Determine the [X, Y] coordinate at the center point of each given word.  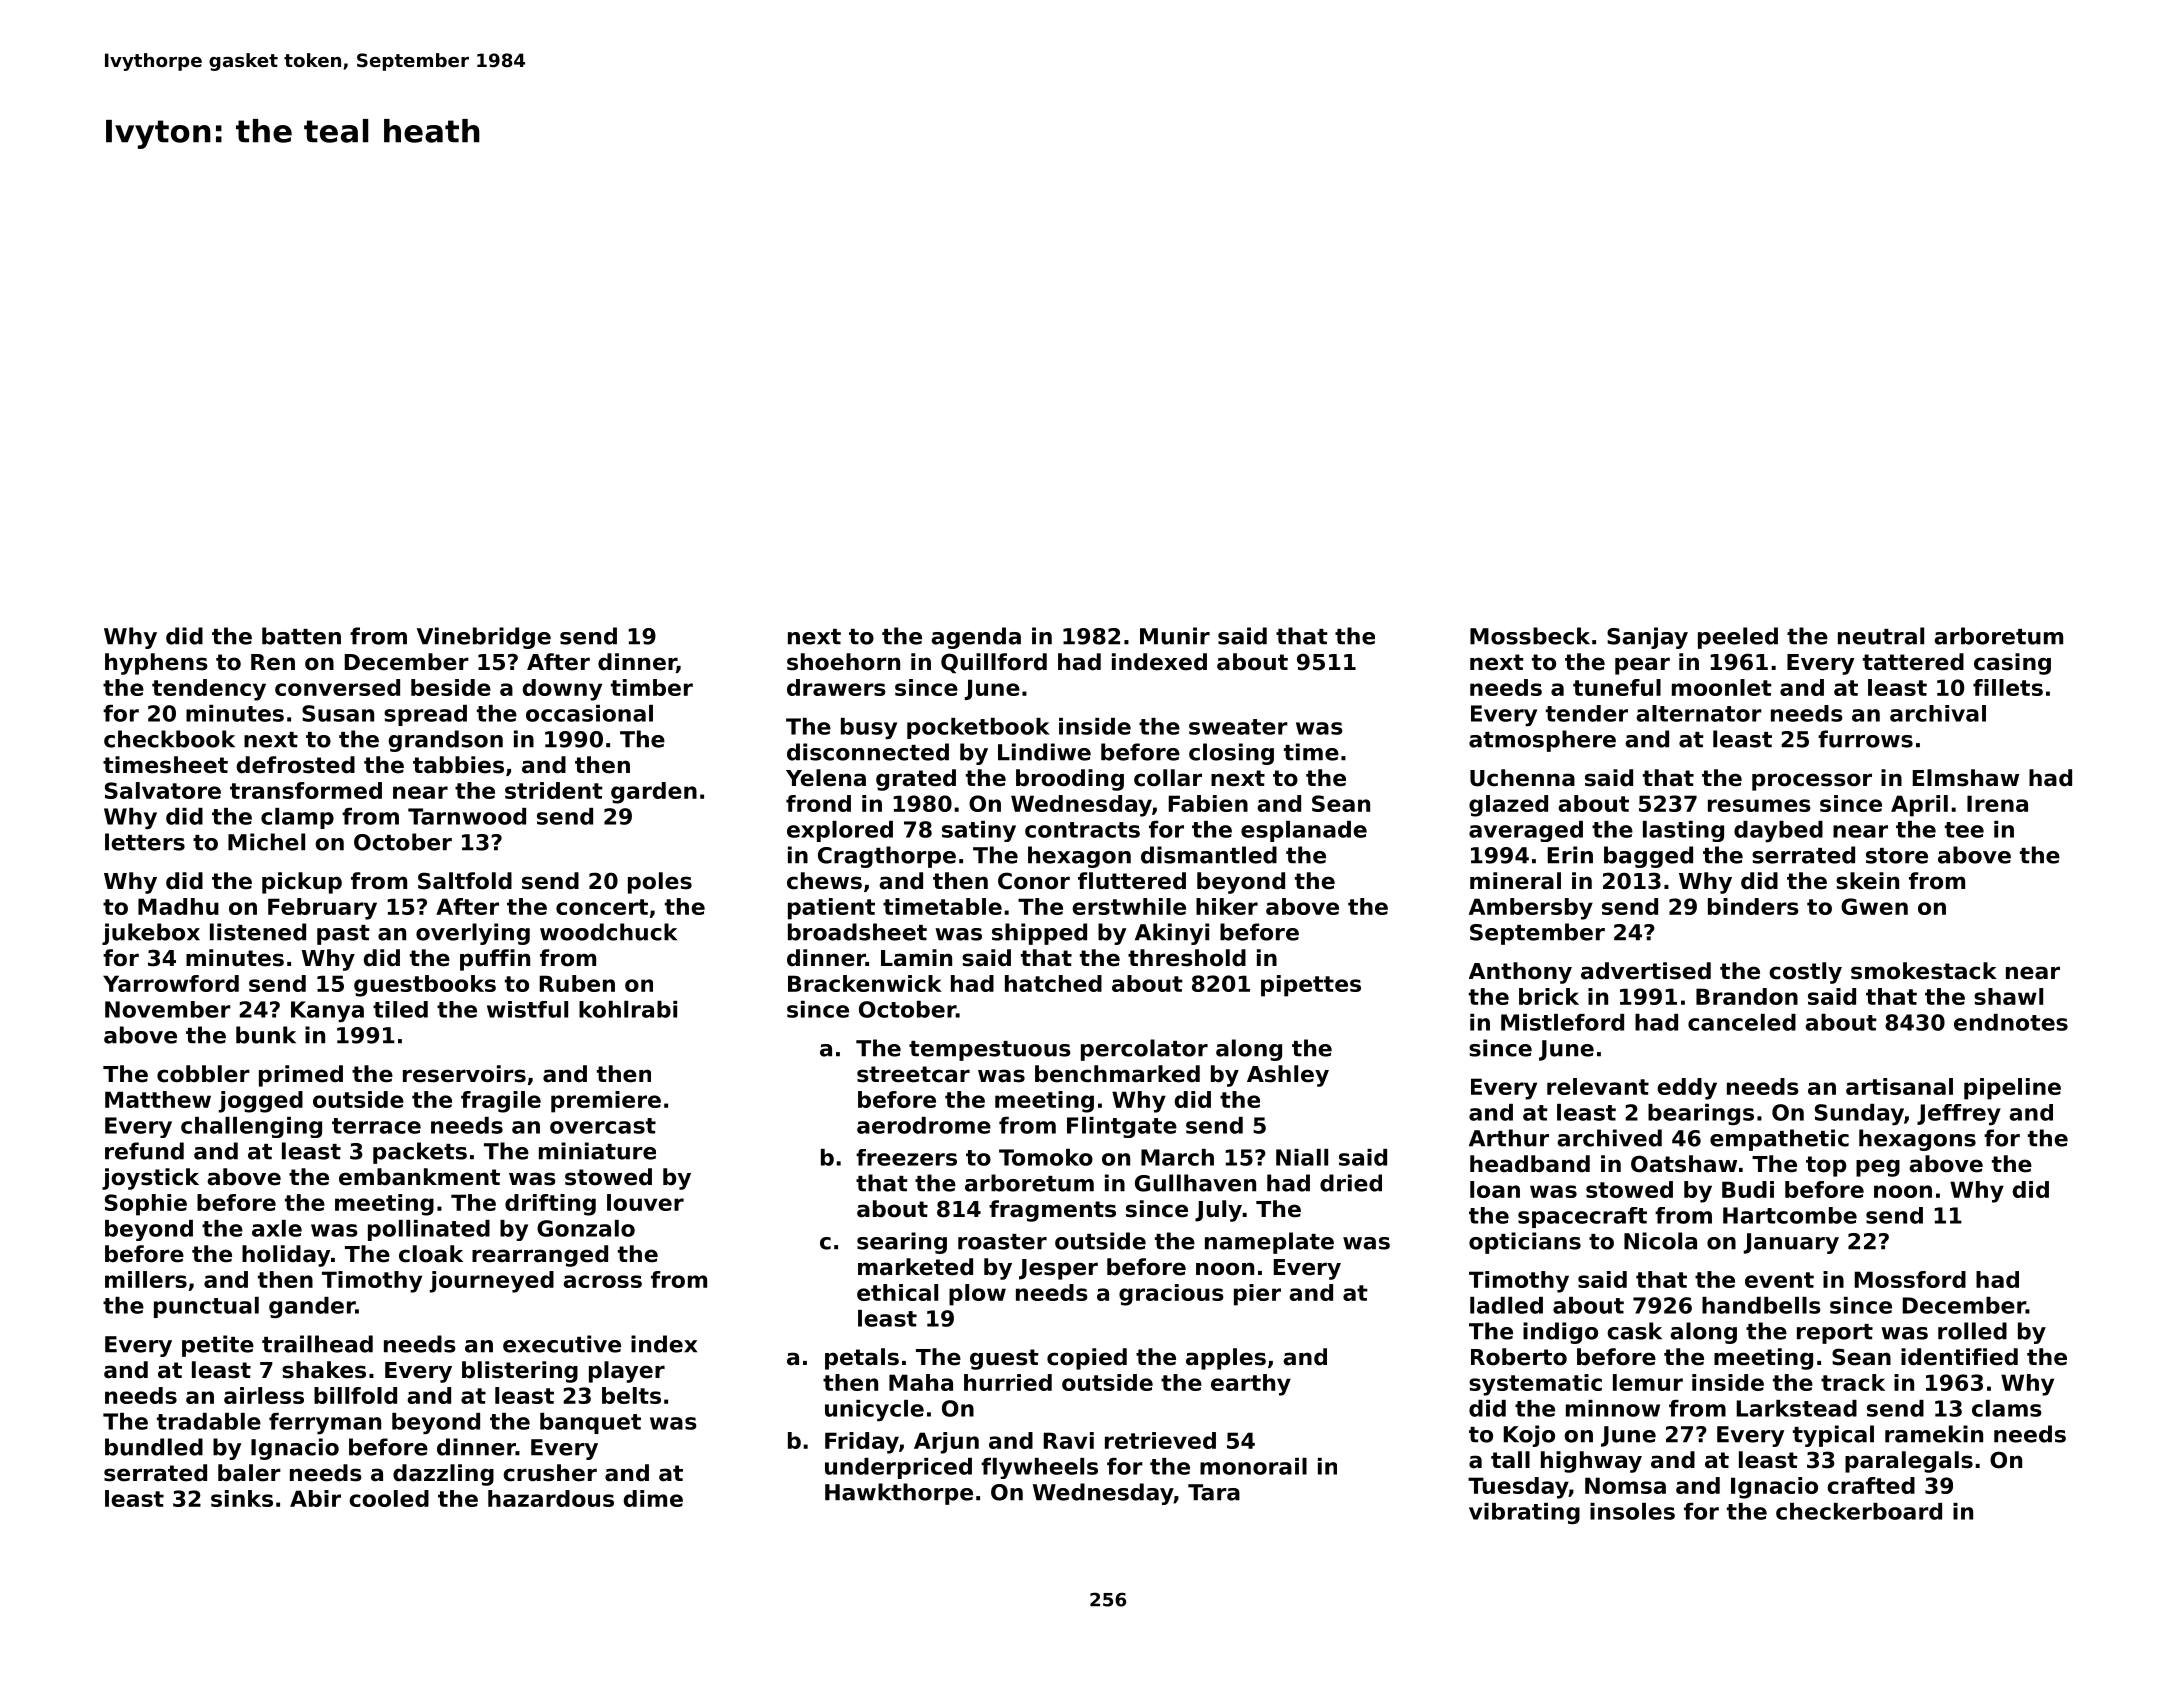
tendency [209, 690]
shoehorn [843, 662]
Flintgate [1122, 1127]
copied [1087, 1359]
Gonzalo [586, 1228]
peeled [1738, 638]
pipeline [2012, 1089]
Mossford [1910, 1279]
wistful [527, 1009]
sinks [242, 1498]
